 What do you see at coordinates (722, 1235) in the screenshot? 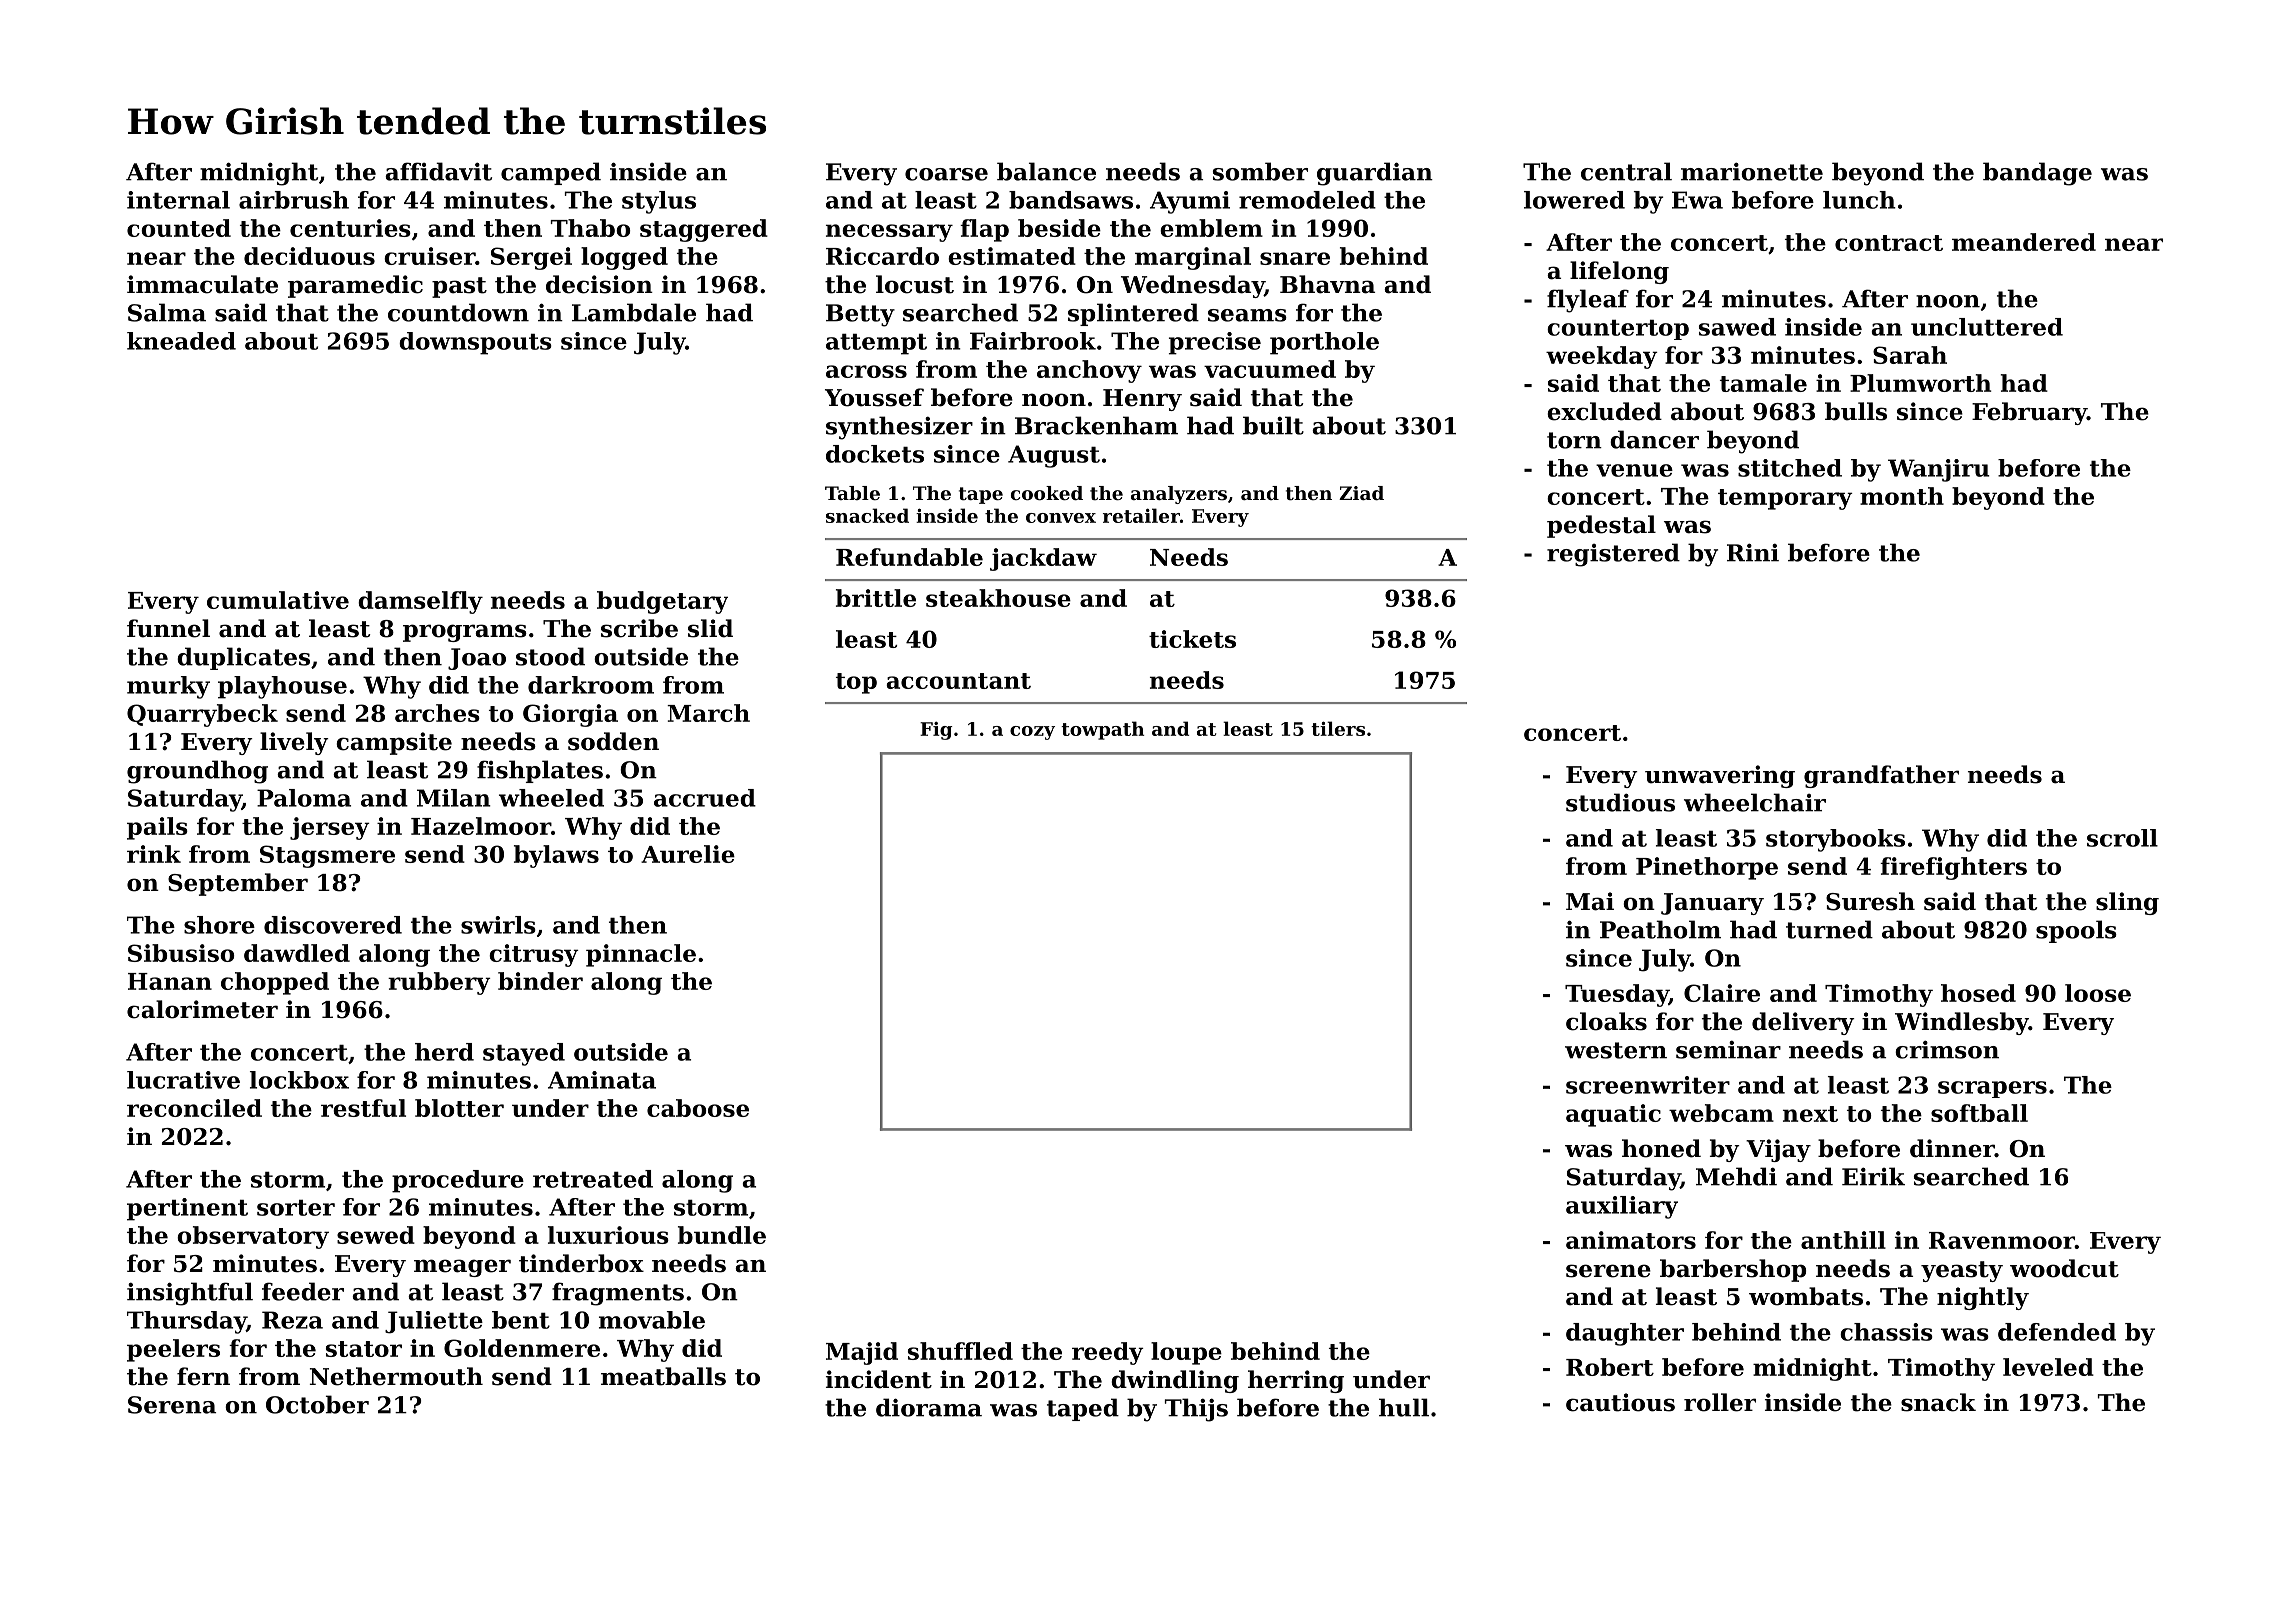
I see `bundle` at bounding box center [722, 1235].
